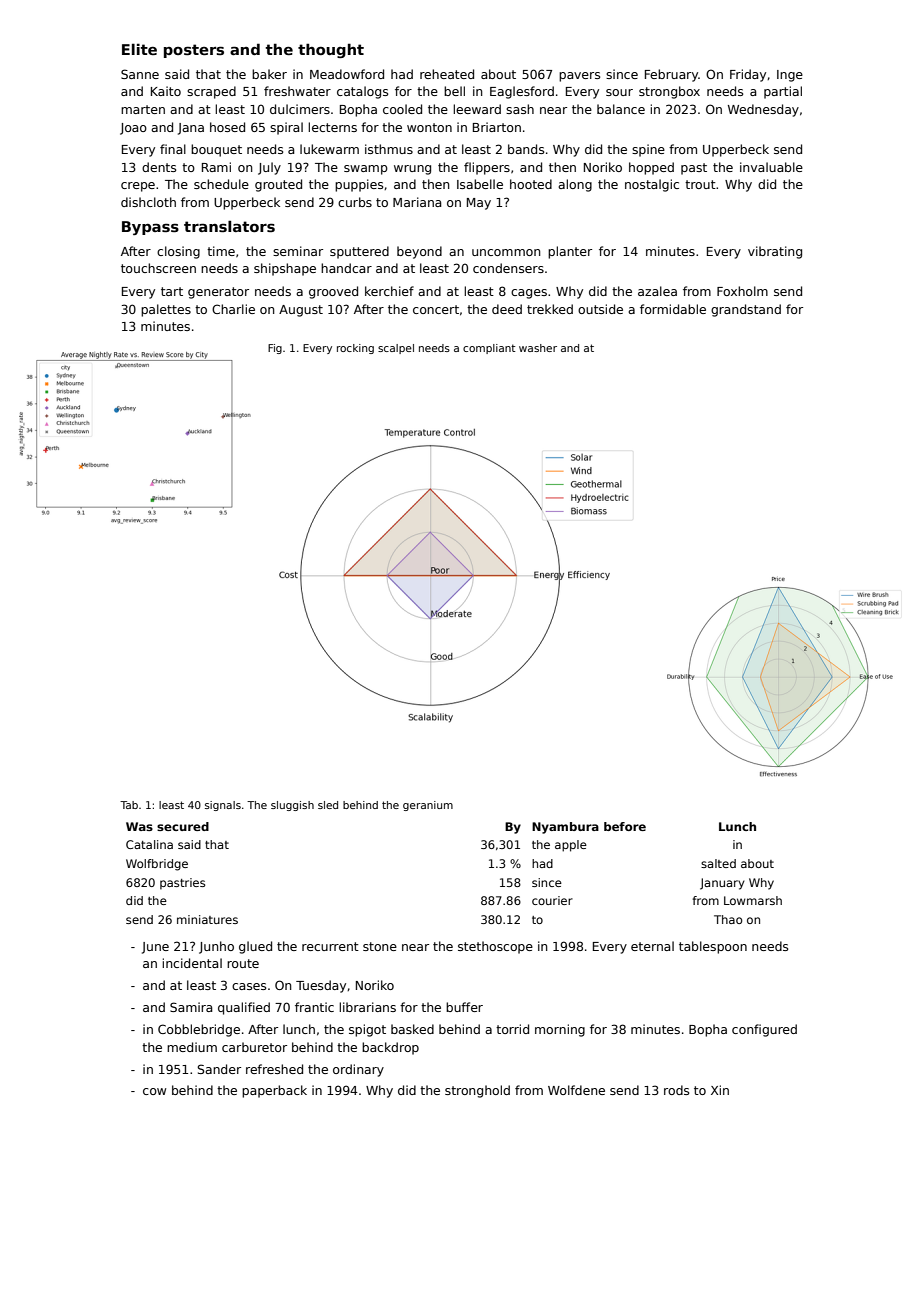 The width and height of the image is (924, 1308). Describe the element at coordinates (233, 309) in the image. I see `Charlie` at that location.
